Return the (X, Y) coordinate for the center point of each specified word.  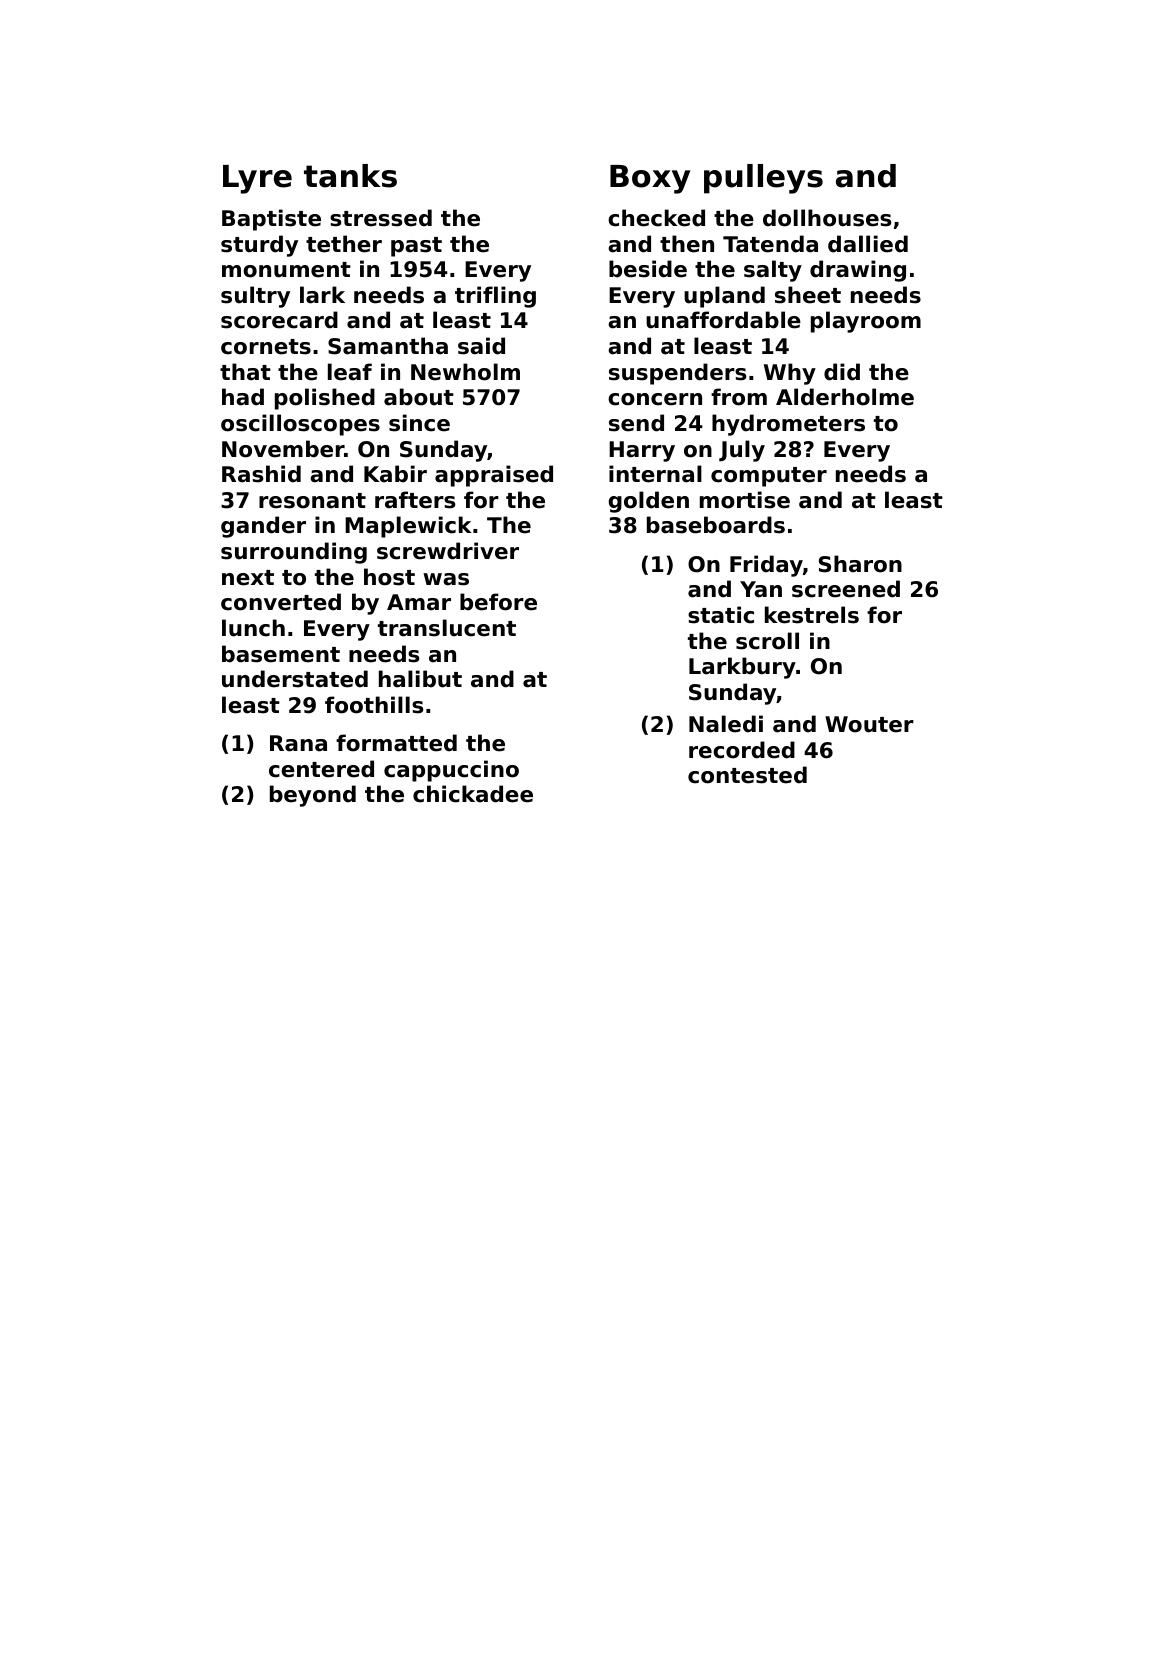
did (842, 372)
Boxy (650, 179)
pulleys (763, 179)
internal (655, 474)
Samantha (388, 346)
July (742, 451)
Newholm (465, 372)
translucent (447, 628)
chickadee (473, 794)
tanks (350, 176)
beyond (313, 796)
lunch (253, 628)
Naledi (726, 724)
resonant (312, 501)
